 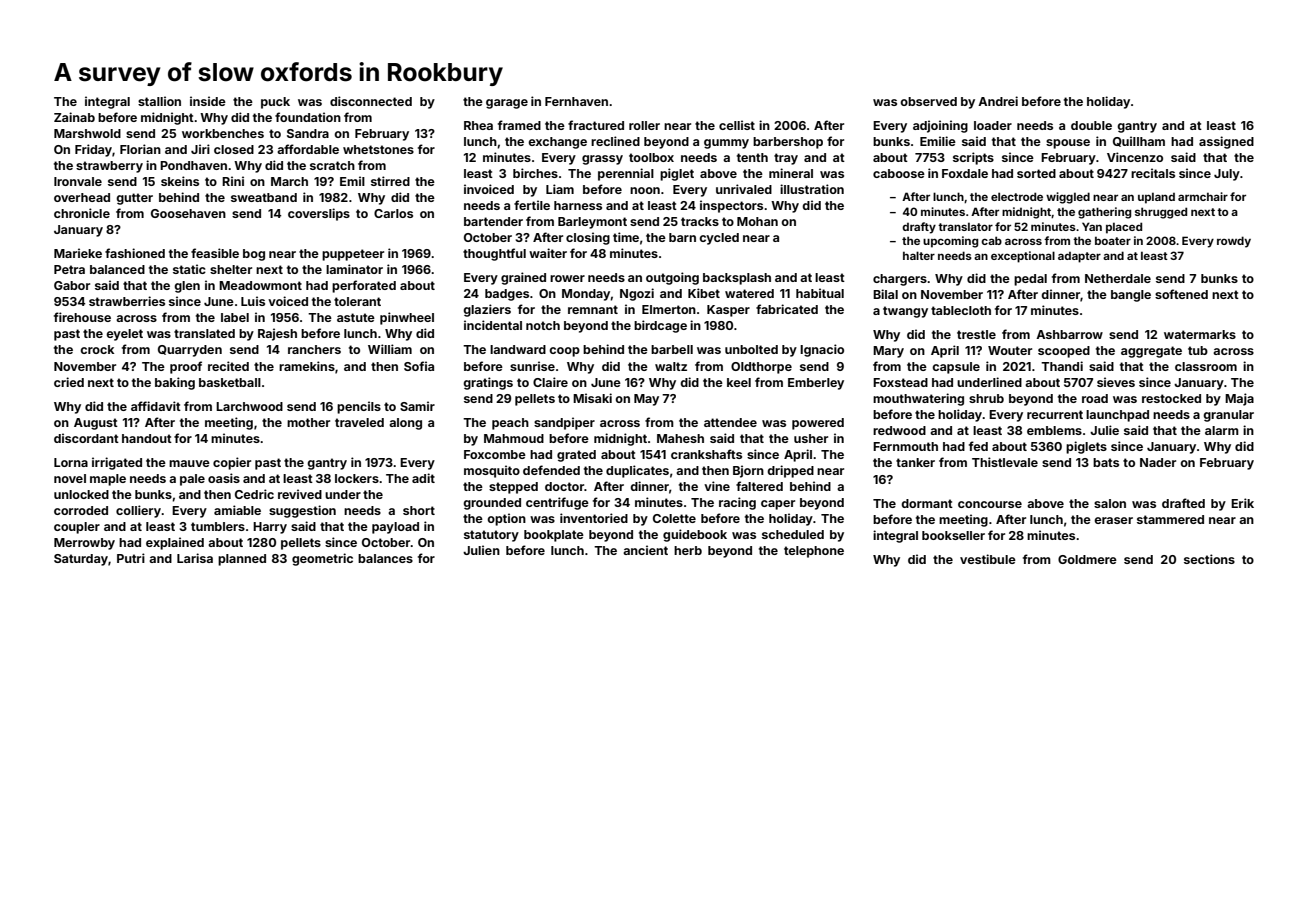 I want to click on chronicle, so click(x=82, y=213).
